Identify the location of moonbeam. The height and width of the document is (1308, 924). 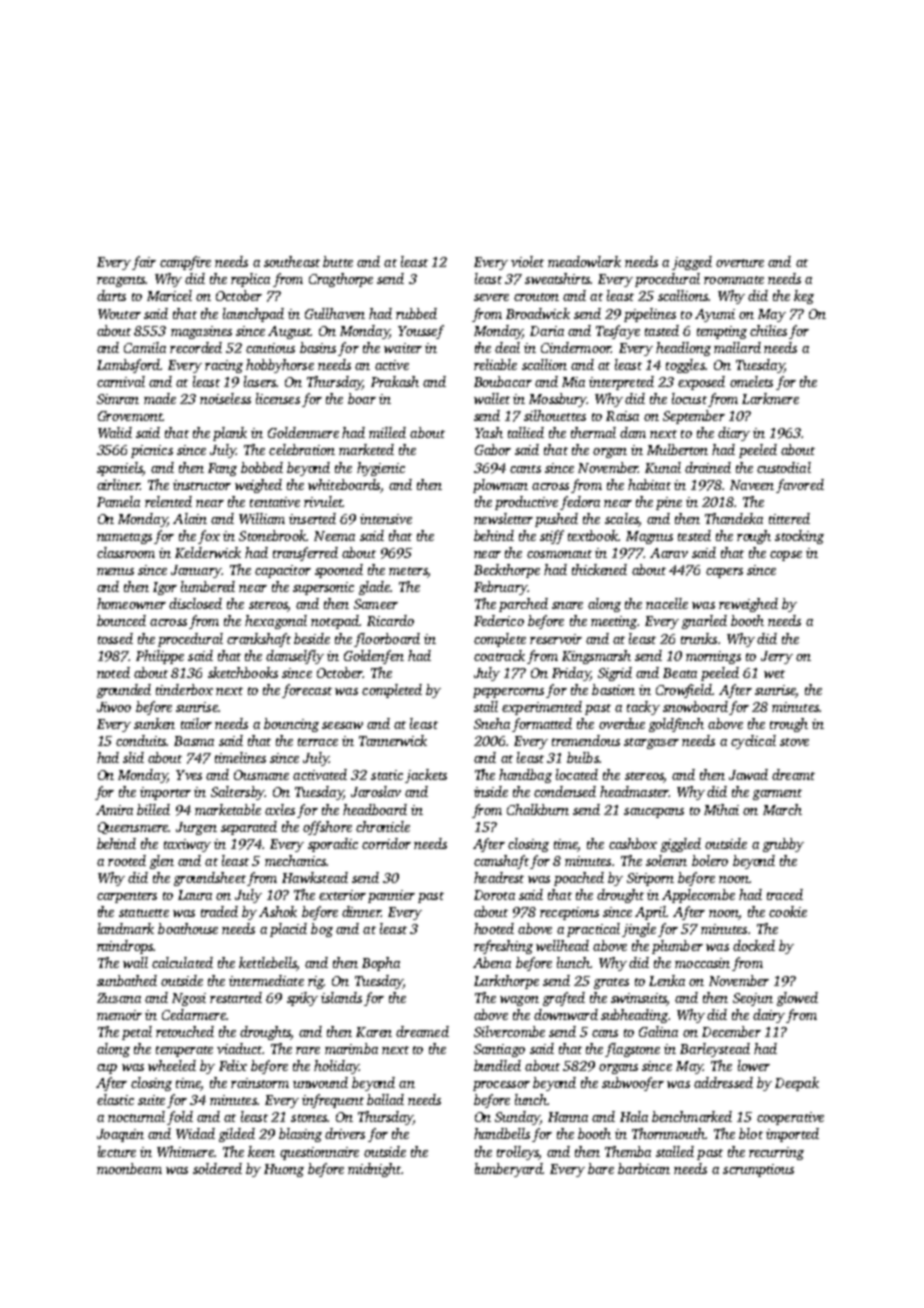
(129, 1168).
